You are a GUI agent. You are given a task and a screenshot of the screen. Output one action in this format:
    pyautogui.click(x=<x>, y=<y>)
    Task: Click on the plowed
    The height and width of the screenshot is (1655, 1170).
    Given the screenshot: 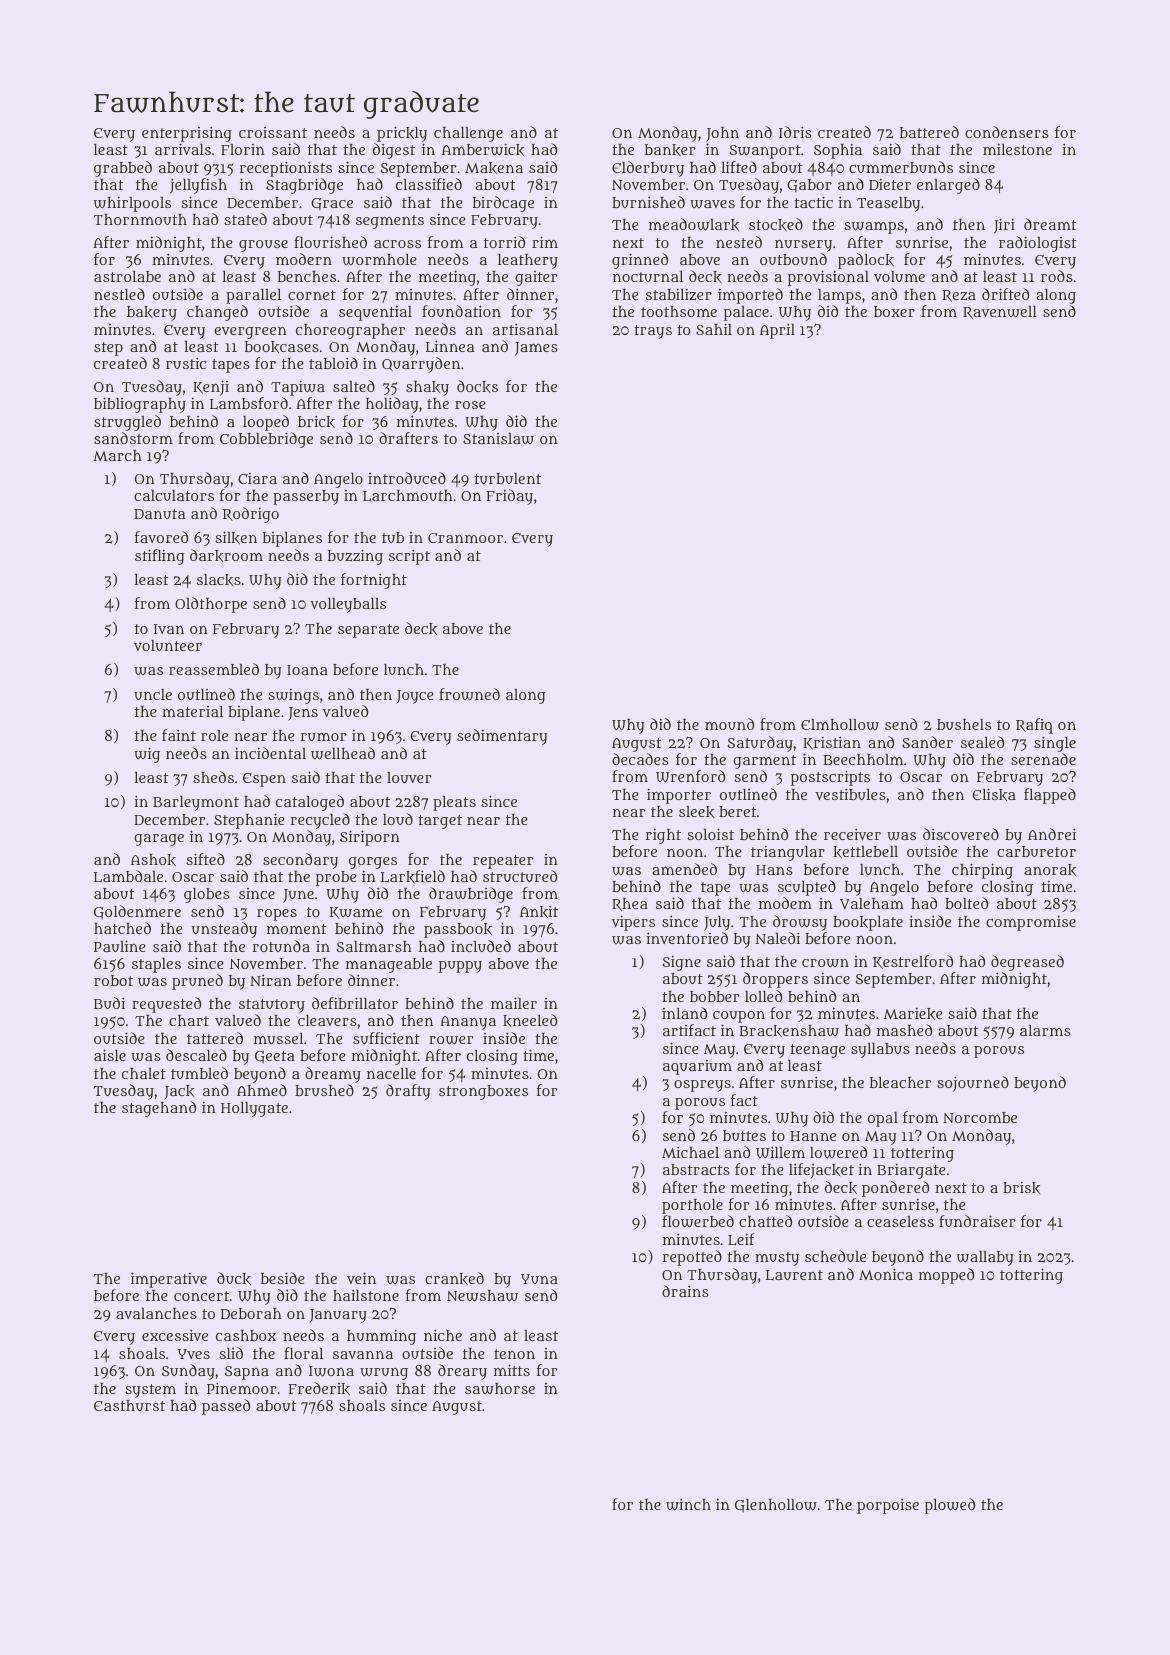 What is the action you would take?
    pyautogui.click(x=950, y=1506)
